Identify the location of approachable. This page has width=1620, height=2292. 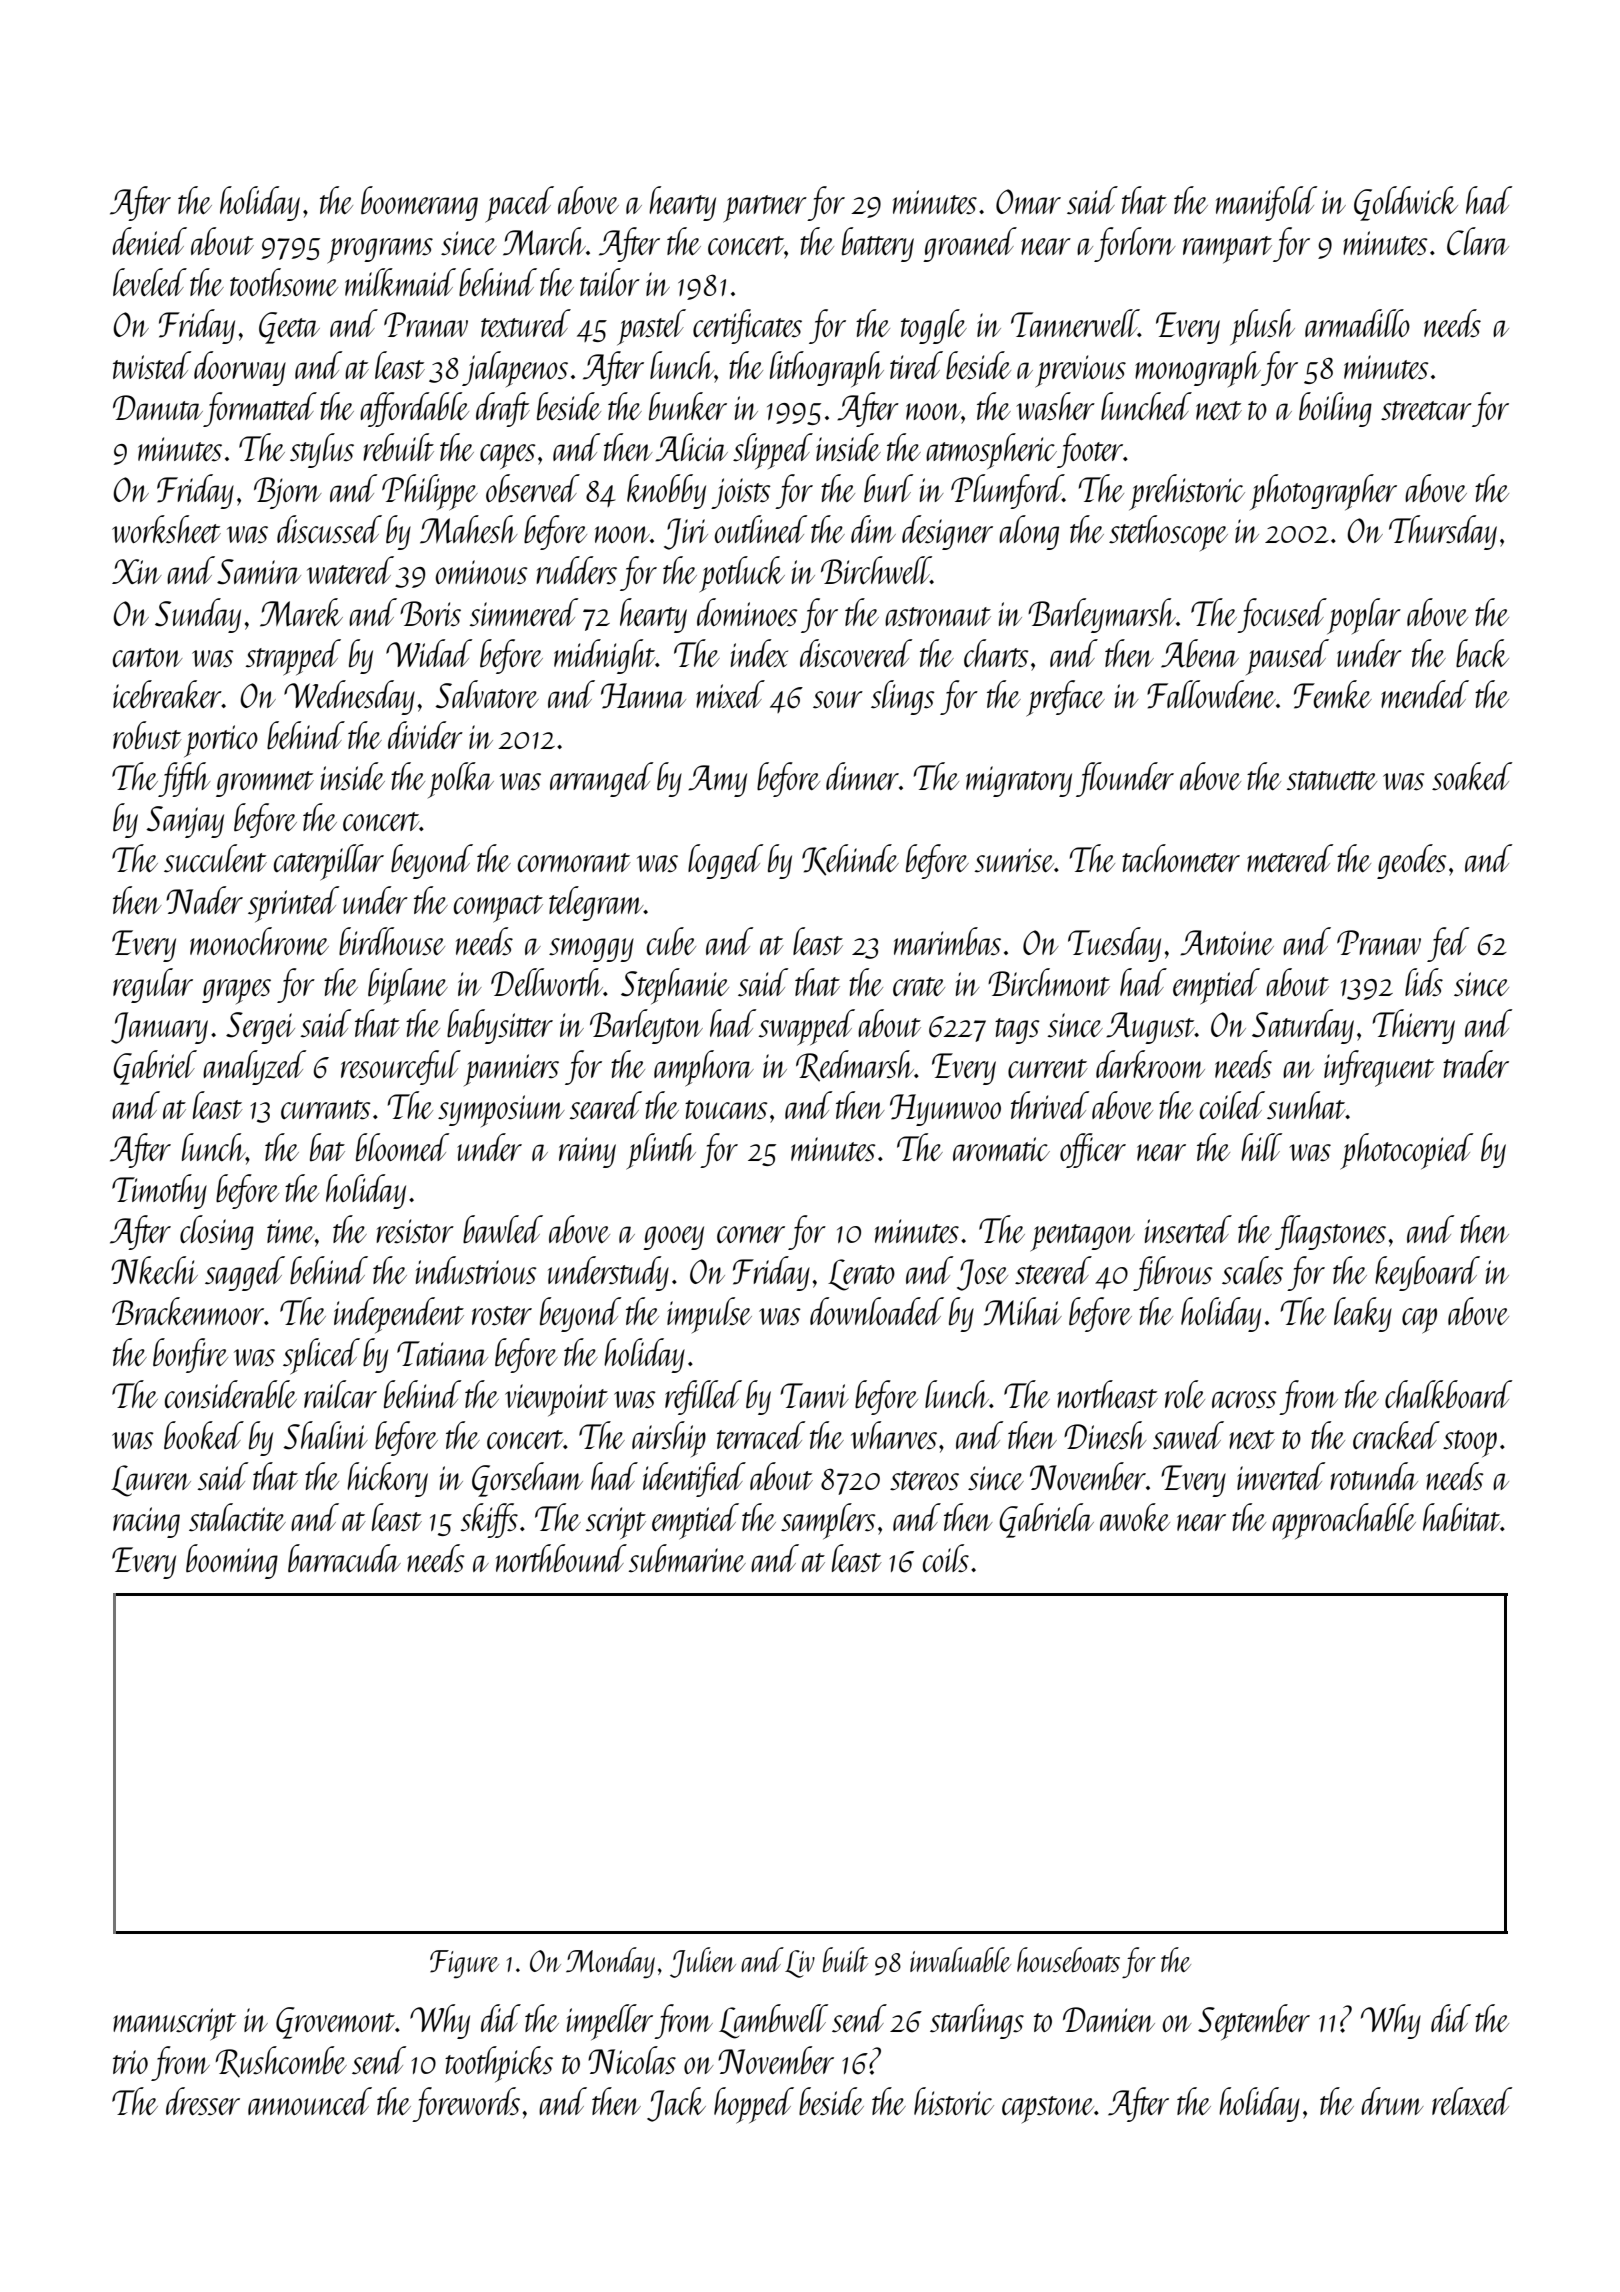
(1344, 1521).
